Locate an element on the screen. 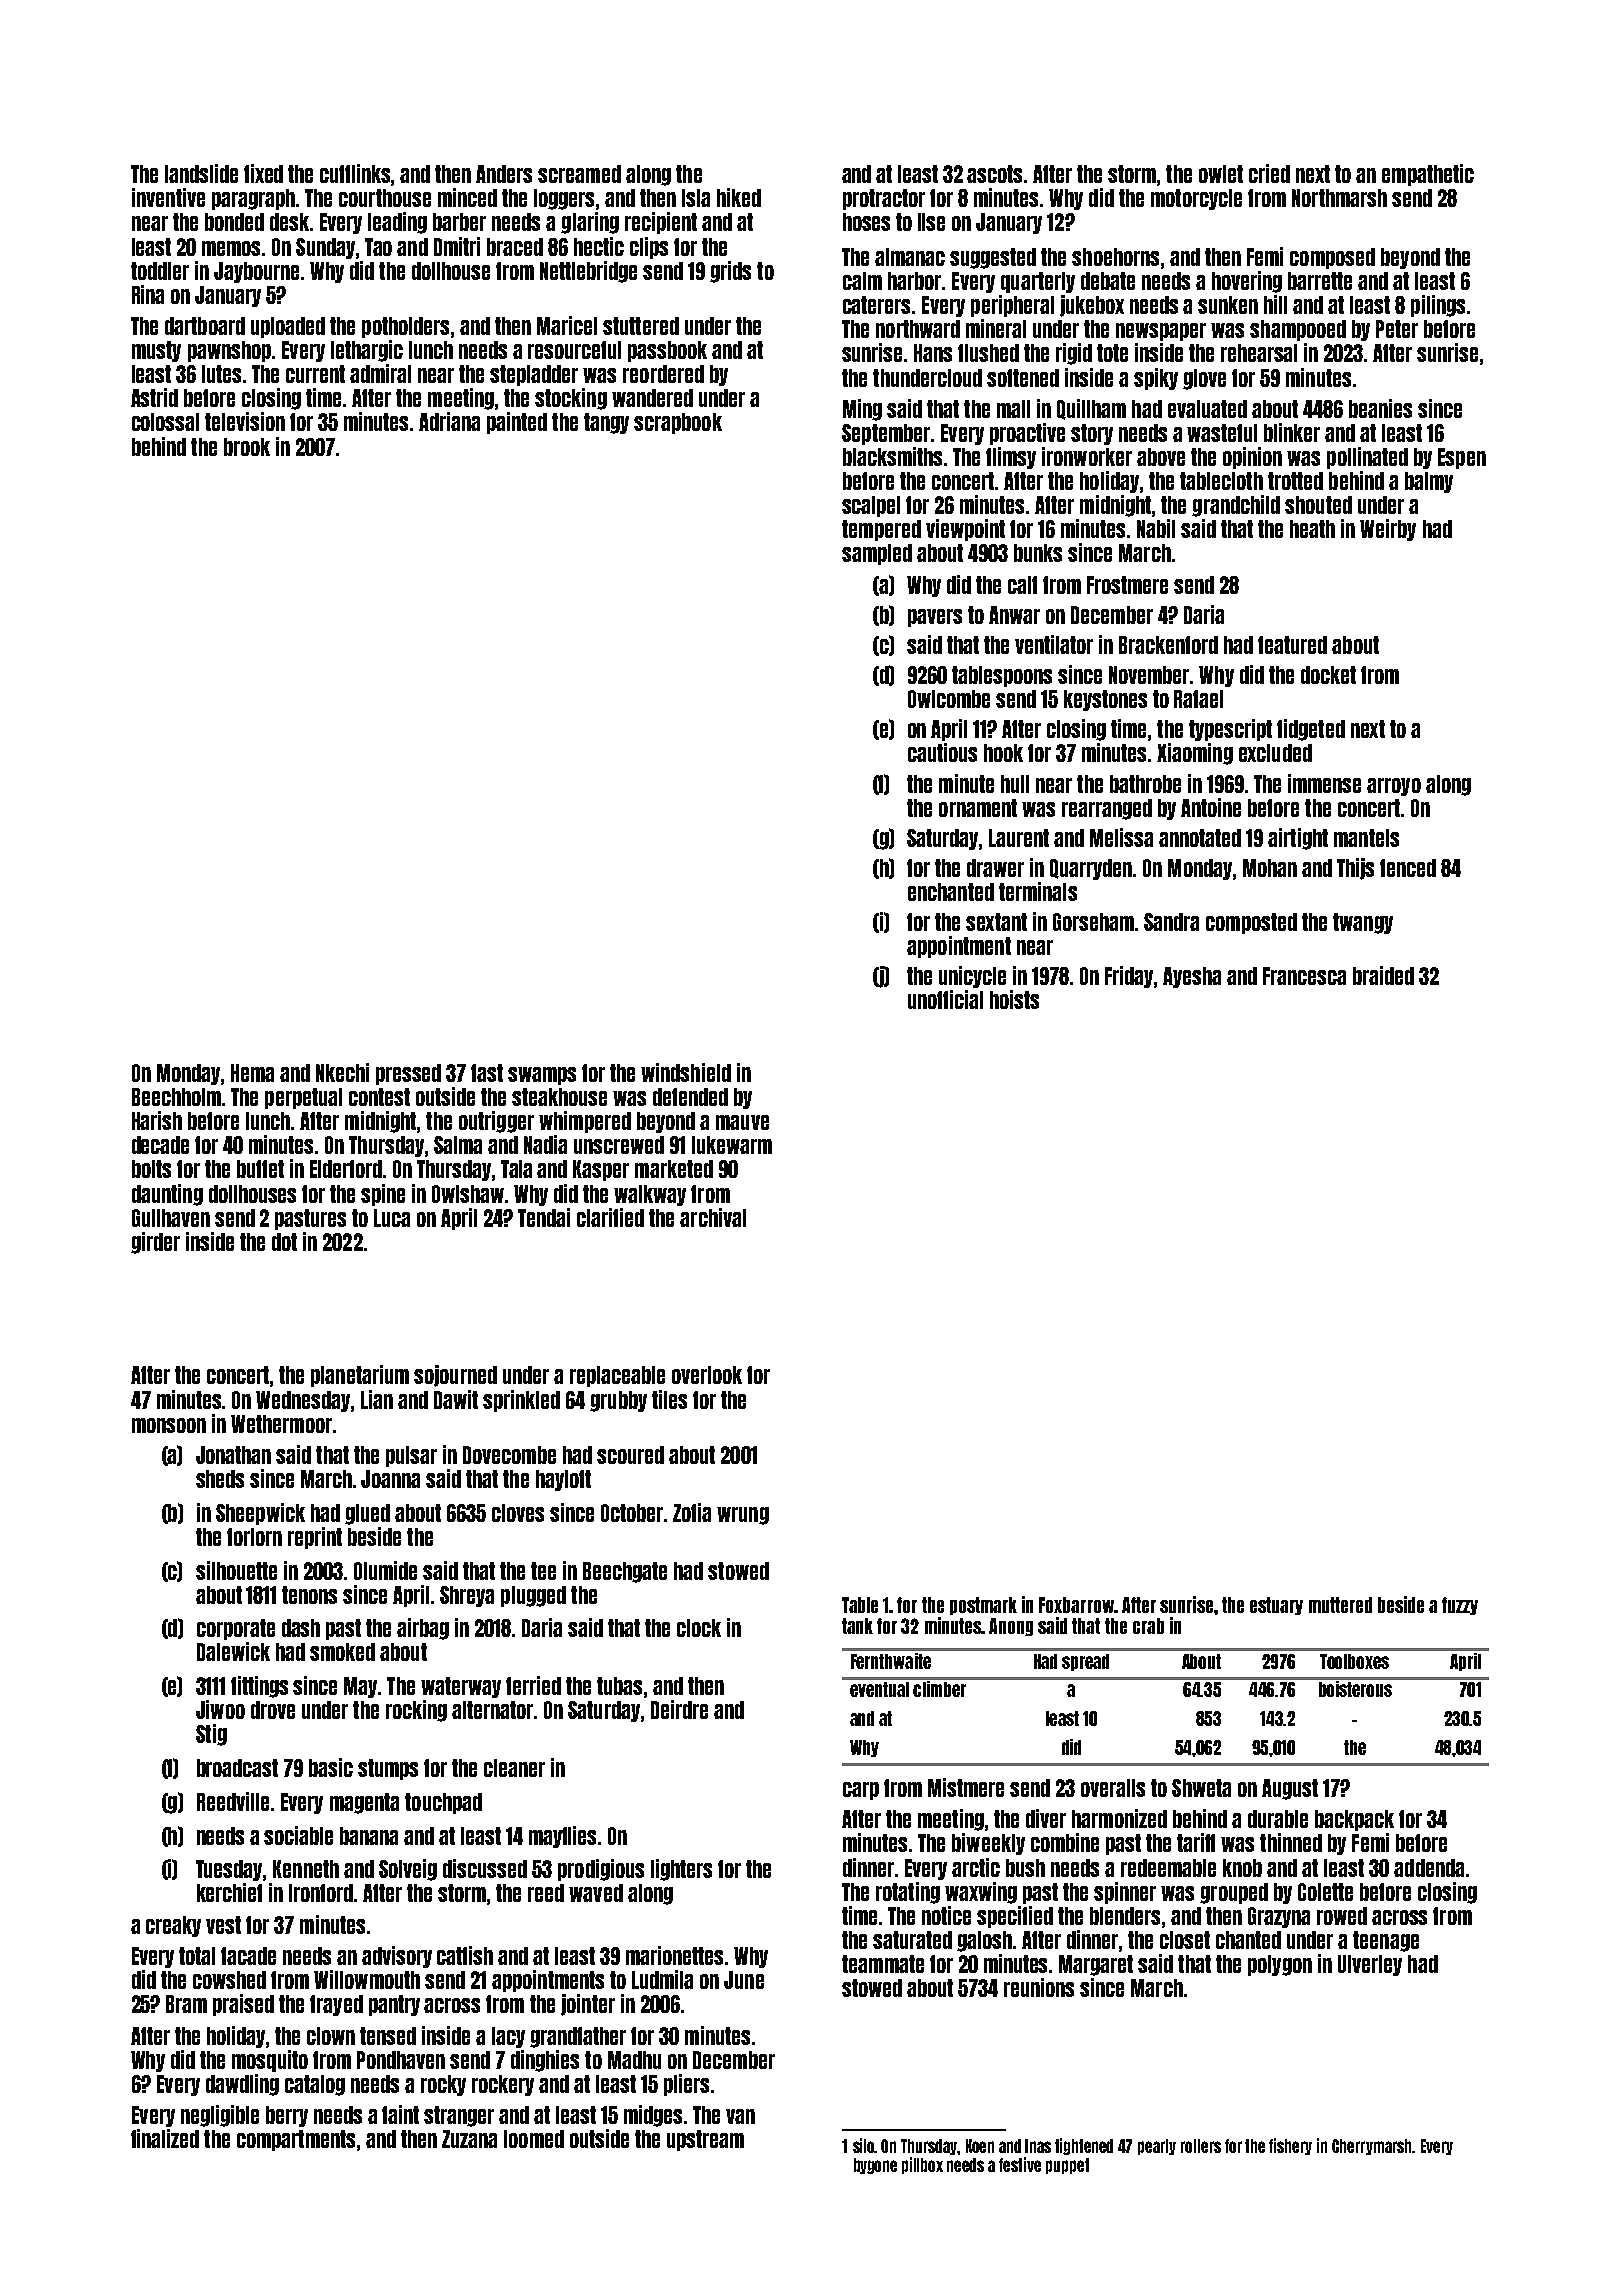 This screenshot has width=1620, height=2292. owlet is located at coordinates (1221, 174).
